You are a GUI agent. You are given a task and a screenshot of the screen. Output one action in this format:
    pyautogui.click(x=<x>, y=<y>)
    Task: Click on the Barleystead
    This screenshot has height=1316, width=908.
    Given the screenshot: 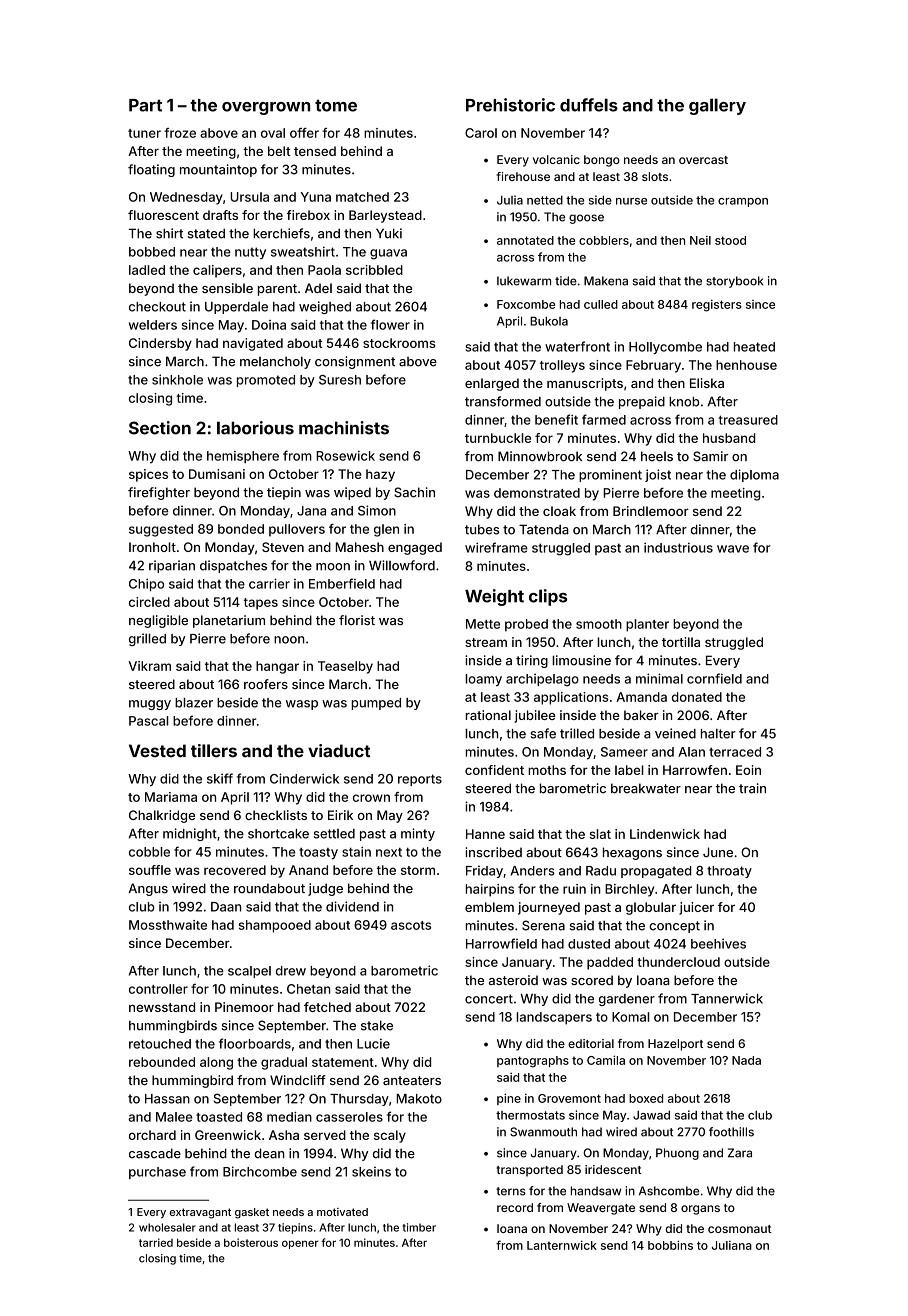 What is the action you would take?
    pyautogui.click(x=385, y=216)
